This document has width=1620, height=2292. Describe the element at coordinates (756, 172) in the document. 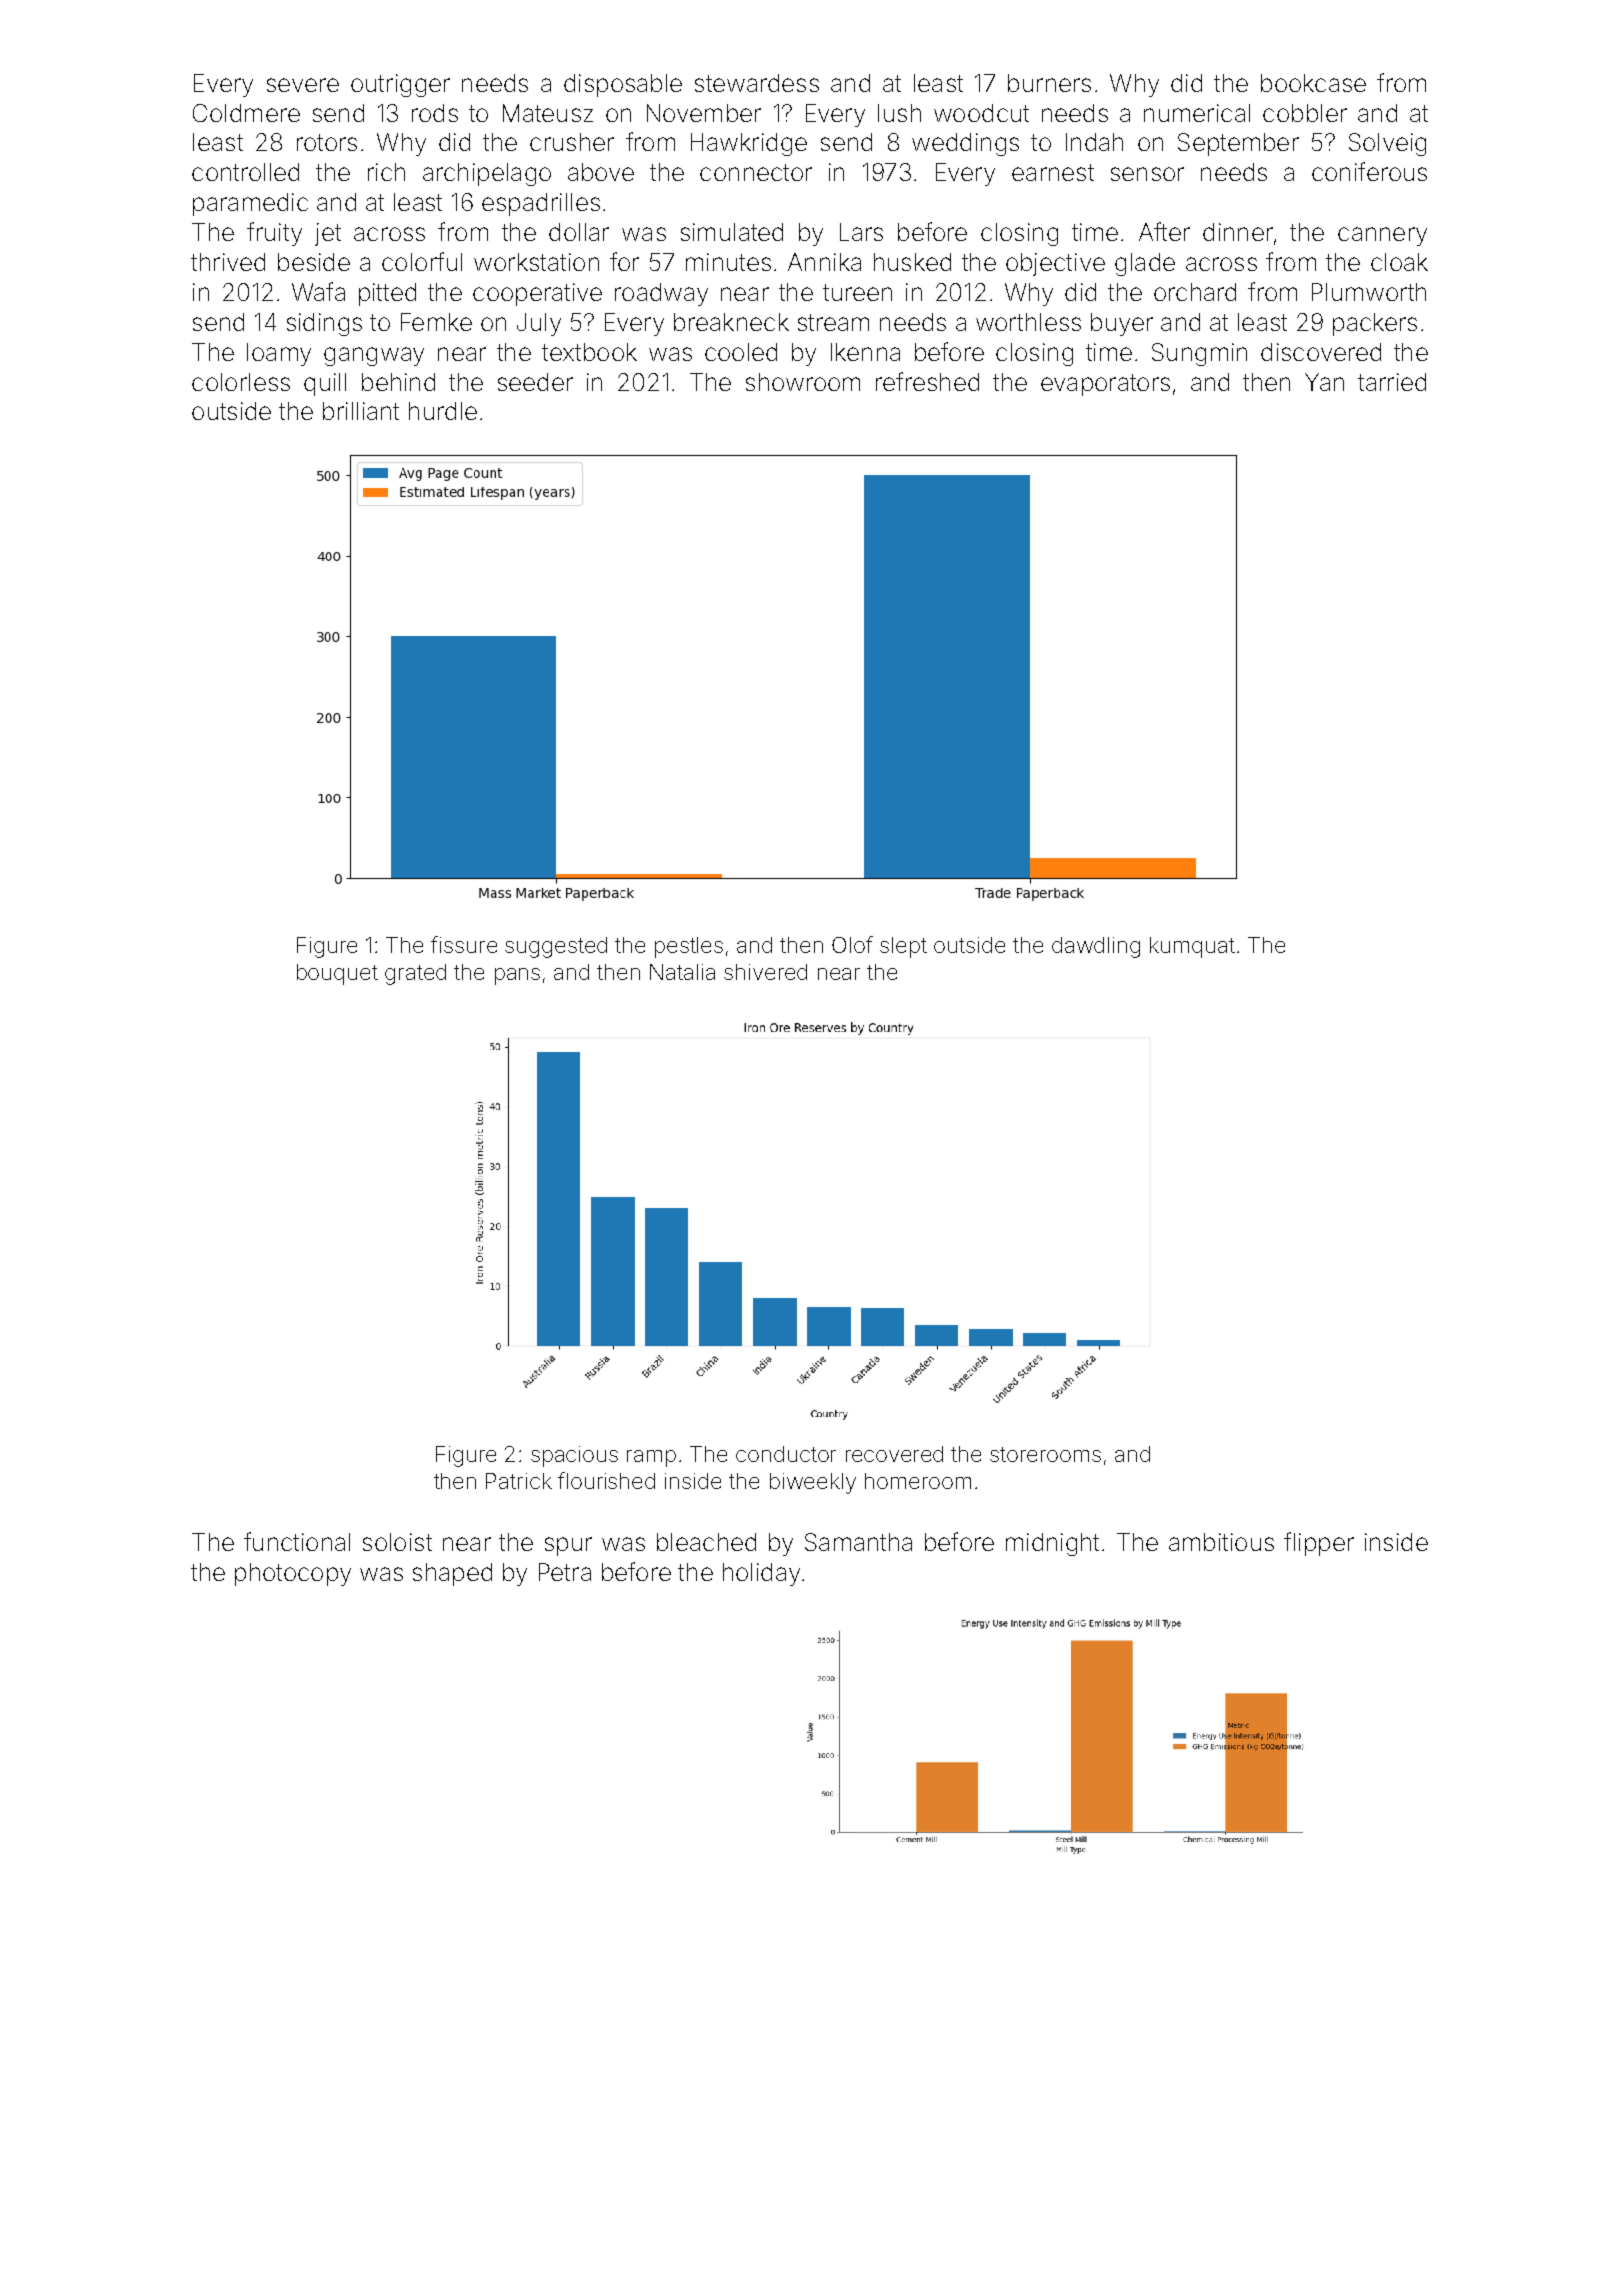

I see `connector` at that location.
